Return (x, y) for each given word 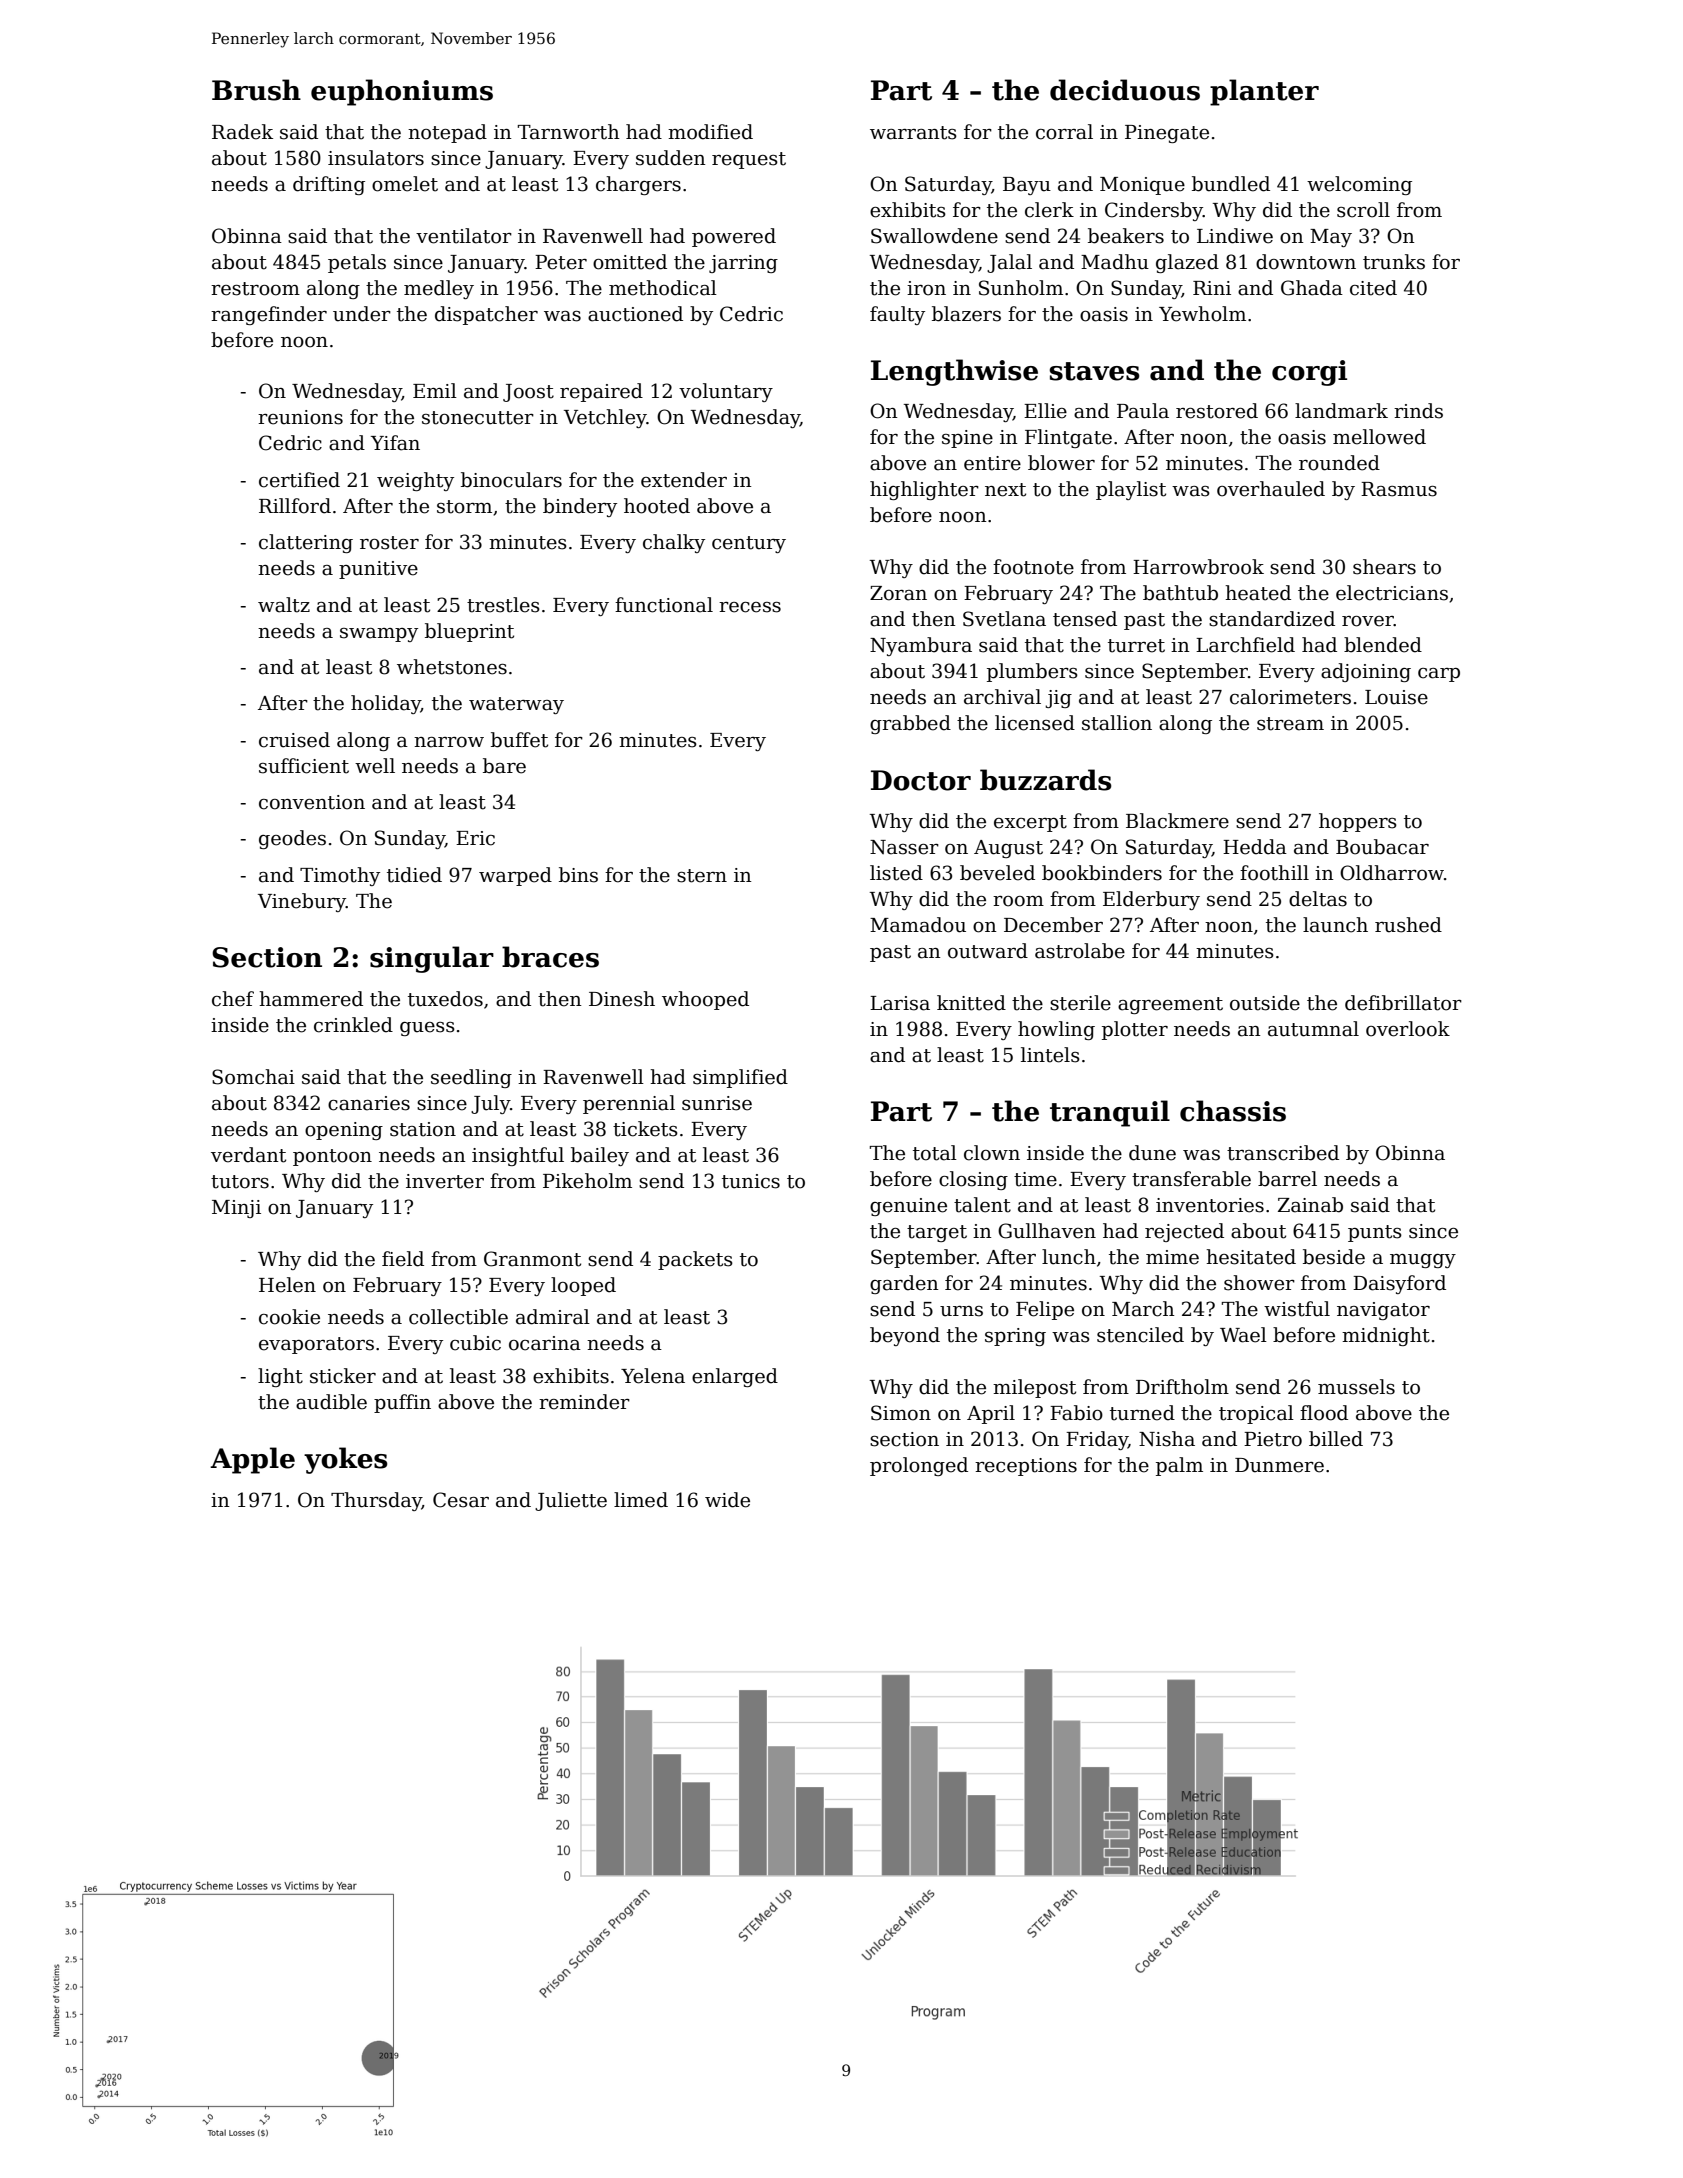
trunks (1394, 262)
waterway (516, 705)
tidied (414, 875)
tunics (751, 1181)
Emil (435, 390)
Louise (1396, 697)
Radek (242, 132)
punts (1375, 1233)
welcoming (1359, 185)
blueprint (469, 632)
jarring (743, 264)
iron (926, 288)
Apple (252, 1460)
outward (988, 951)
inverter (445, 1181)
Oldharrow (1392, 873)
